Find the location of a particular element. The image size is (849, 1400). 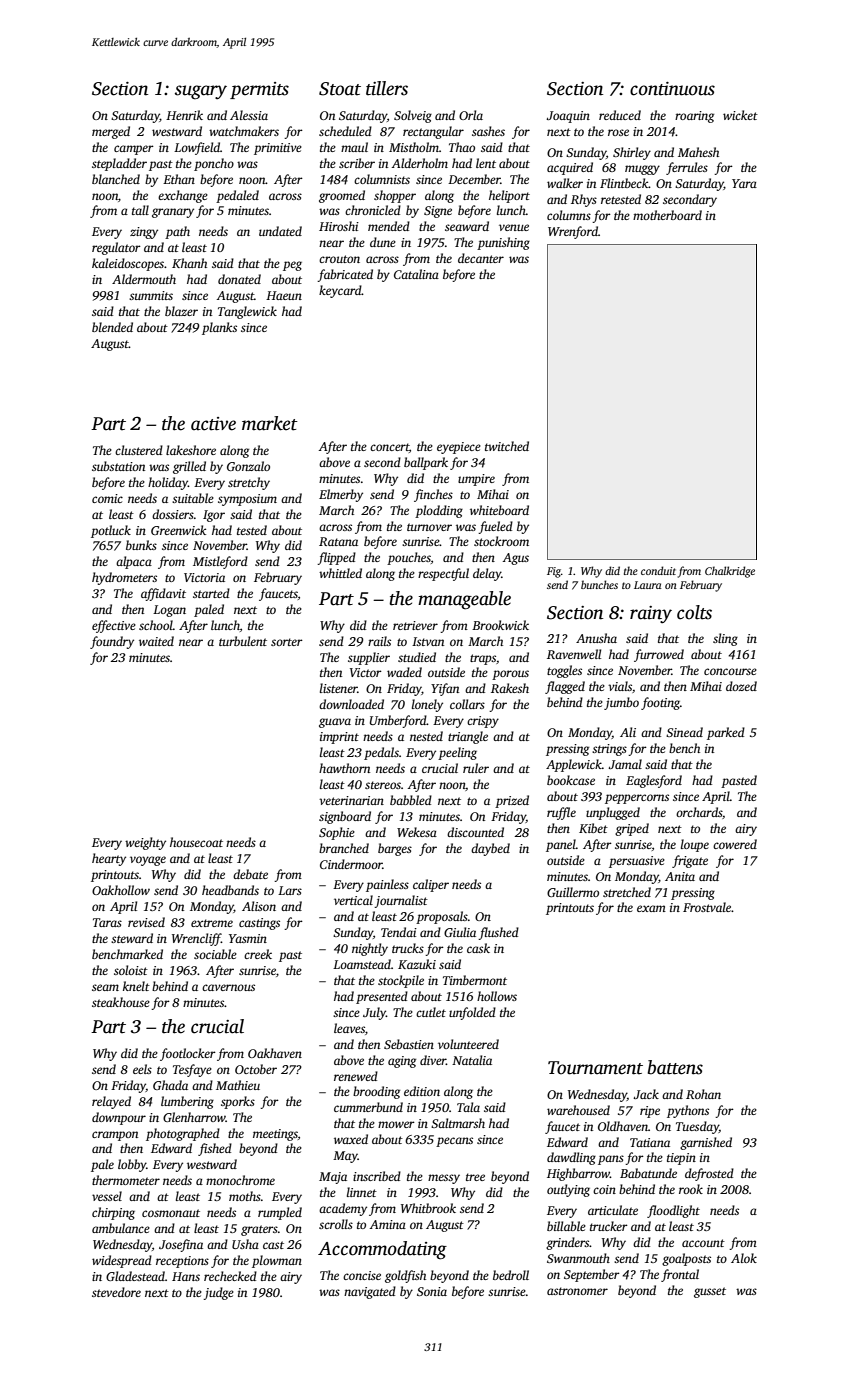

orchards is located at coordinates (699, 812).
